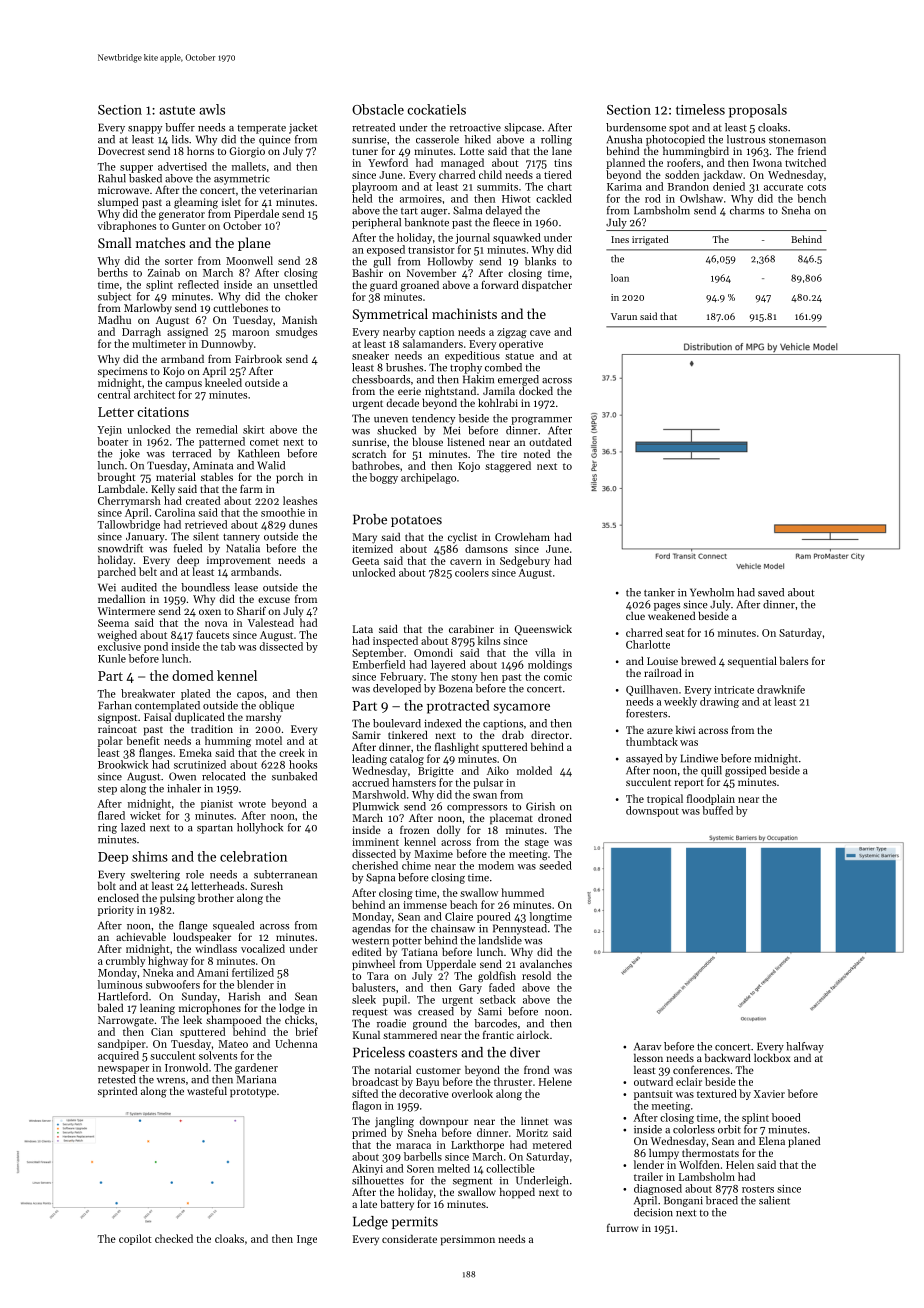 This page has width=924, height=1308. Describe the element at coordinates (647, 1046) in the page. I see `Aarav` at that location.
